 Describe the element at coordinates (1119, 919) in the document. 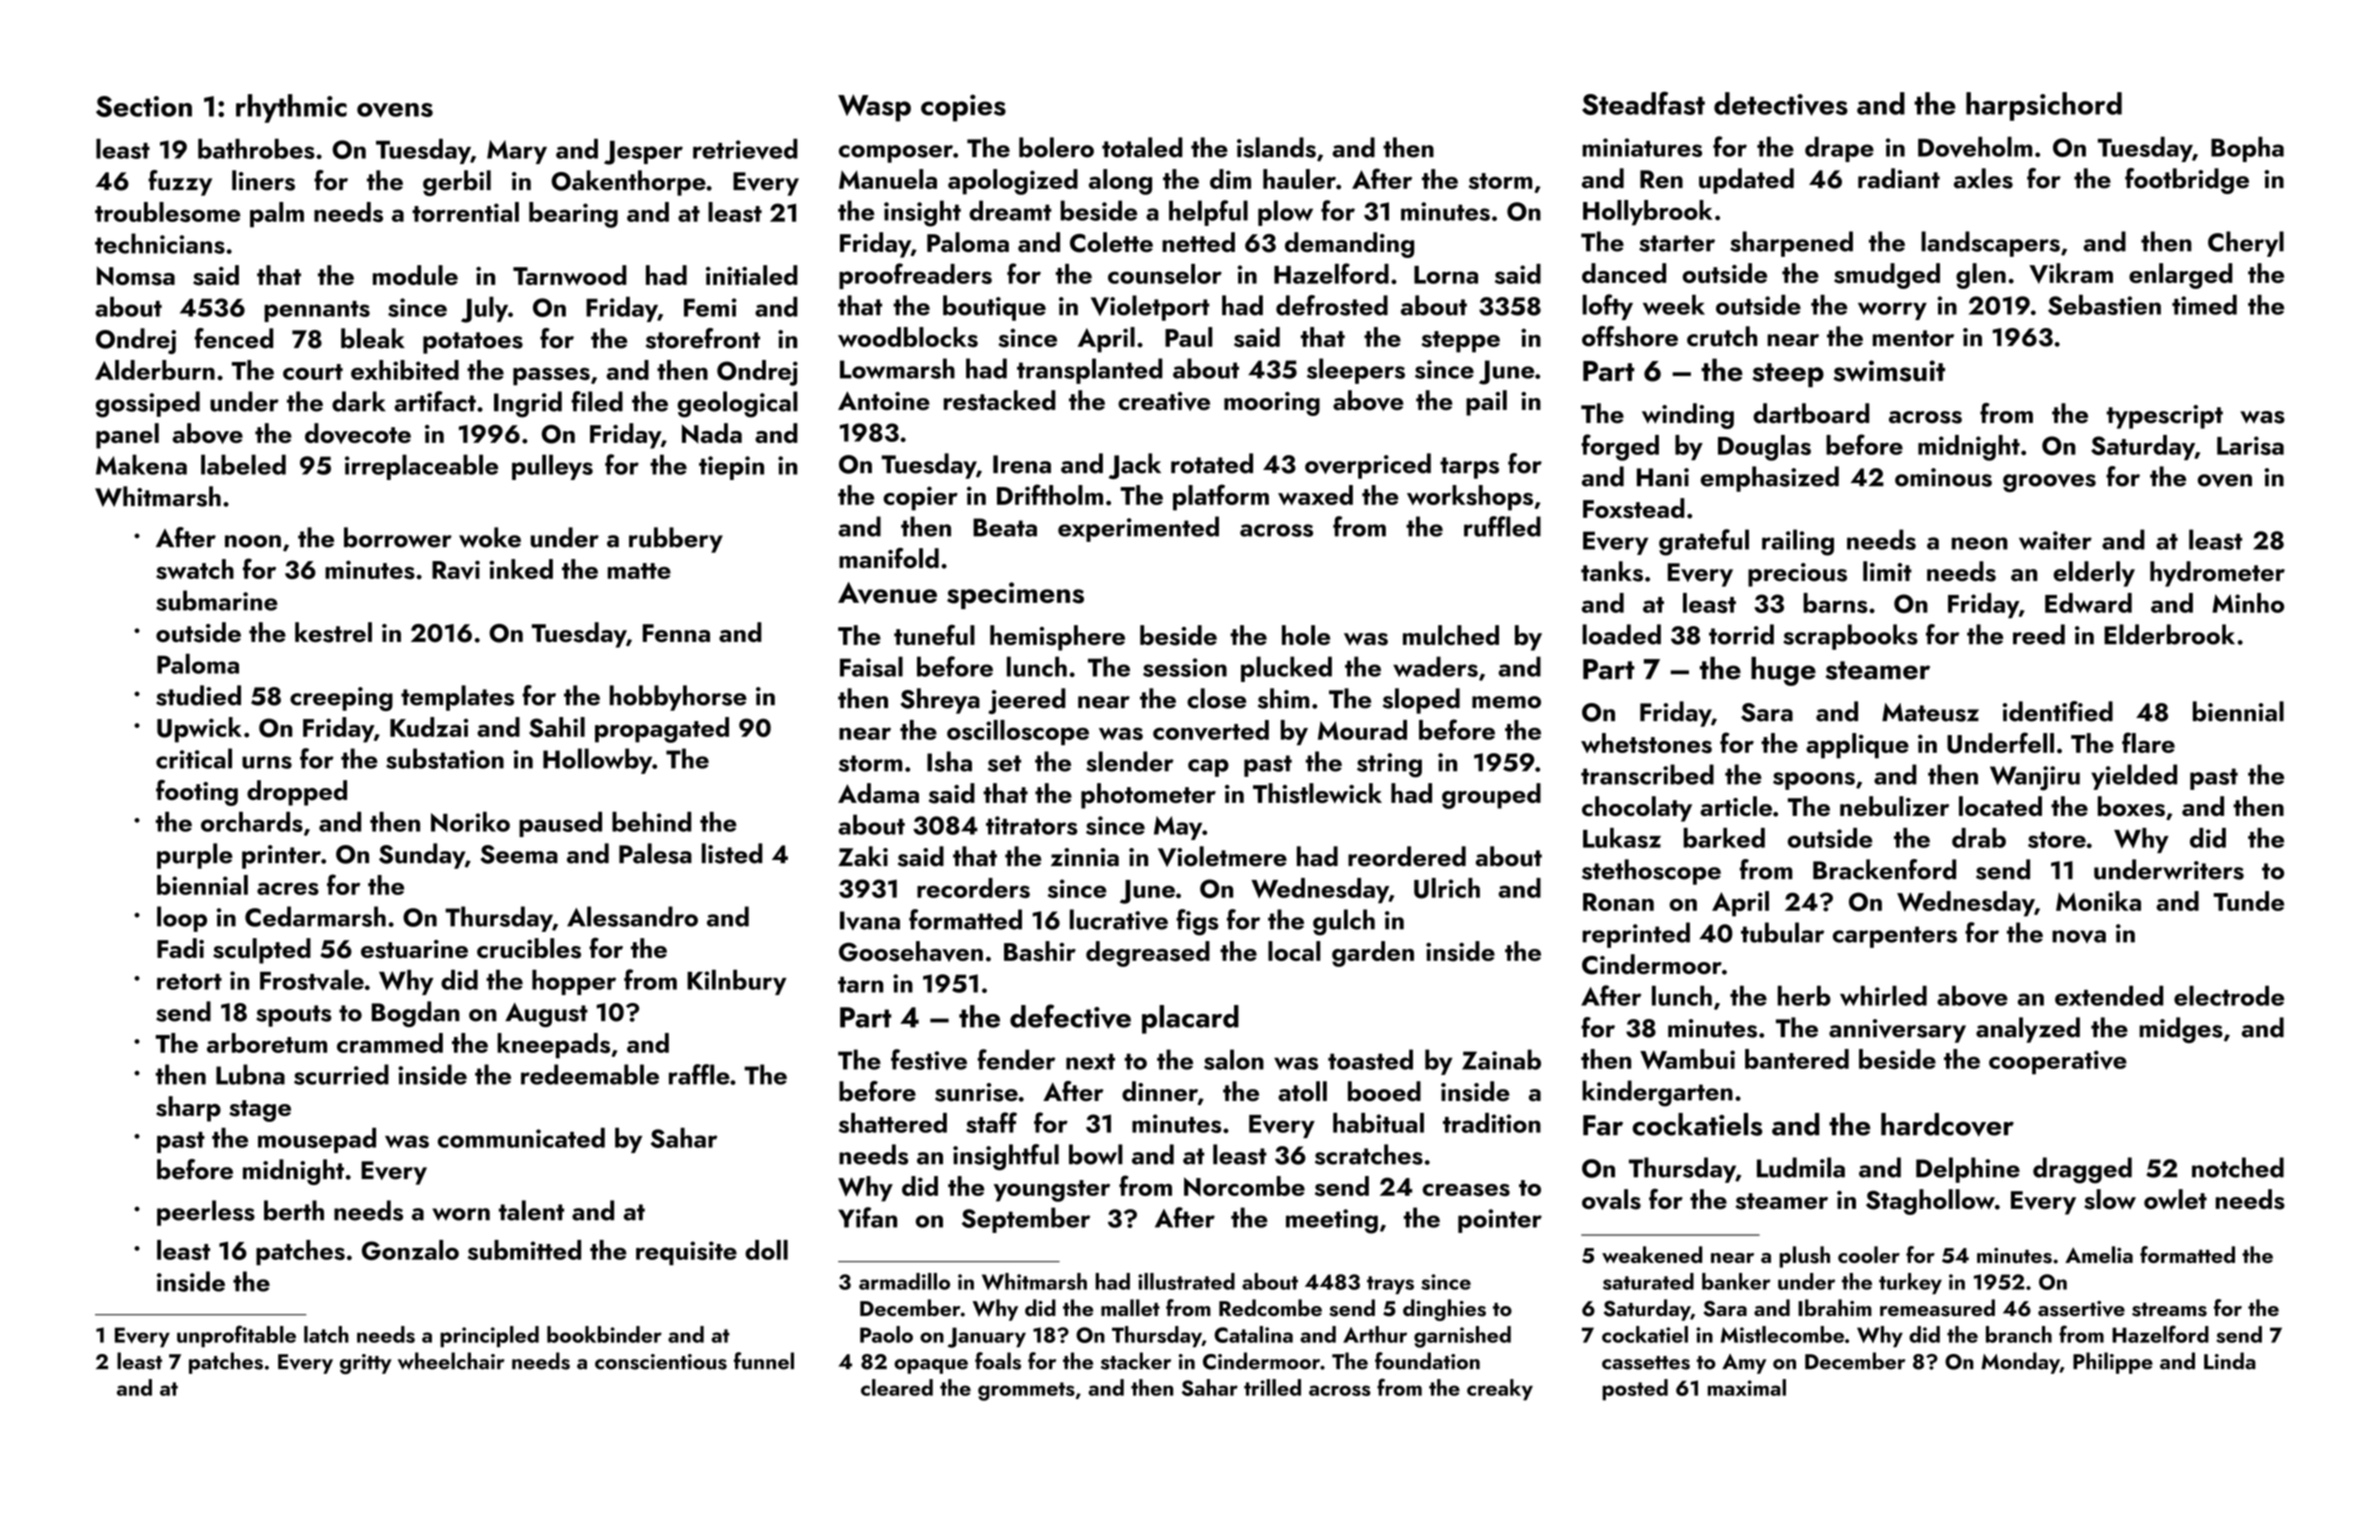

I see `lucrative` at that location.
